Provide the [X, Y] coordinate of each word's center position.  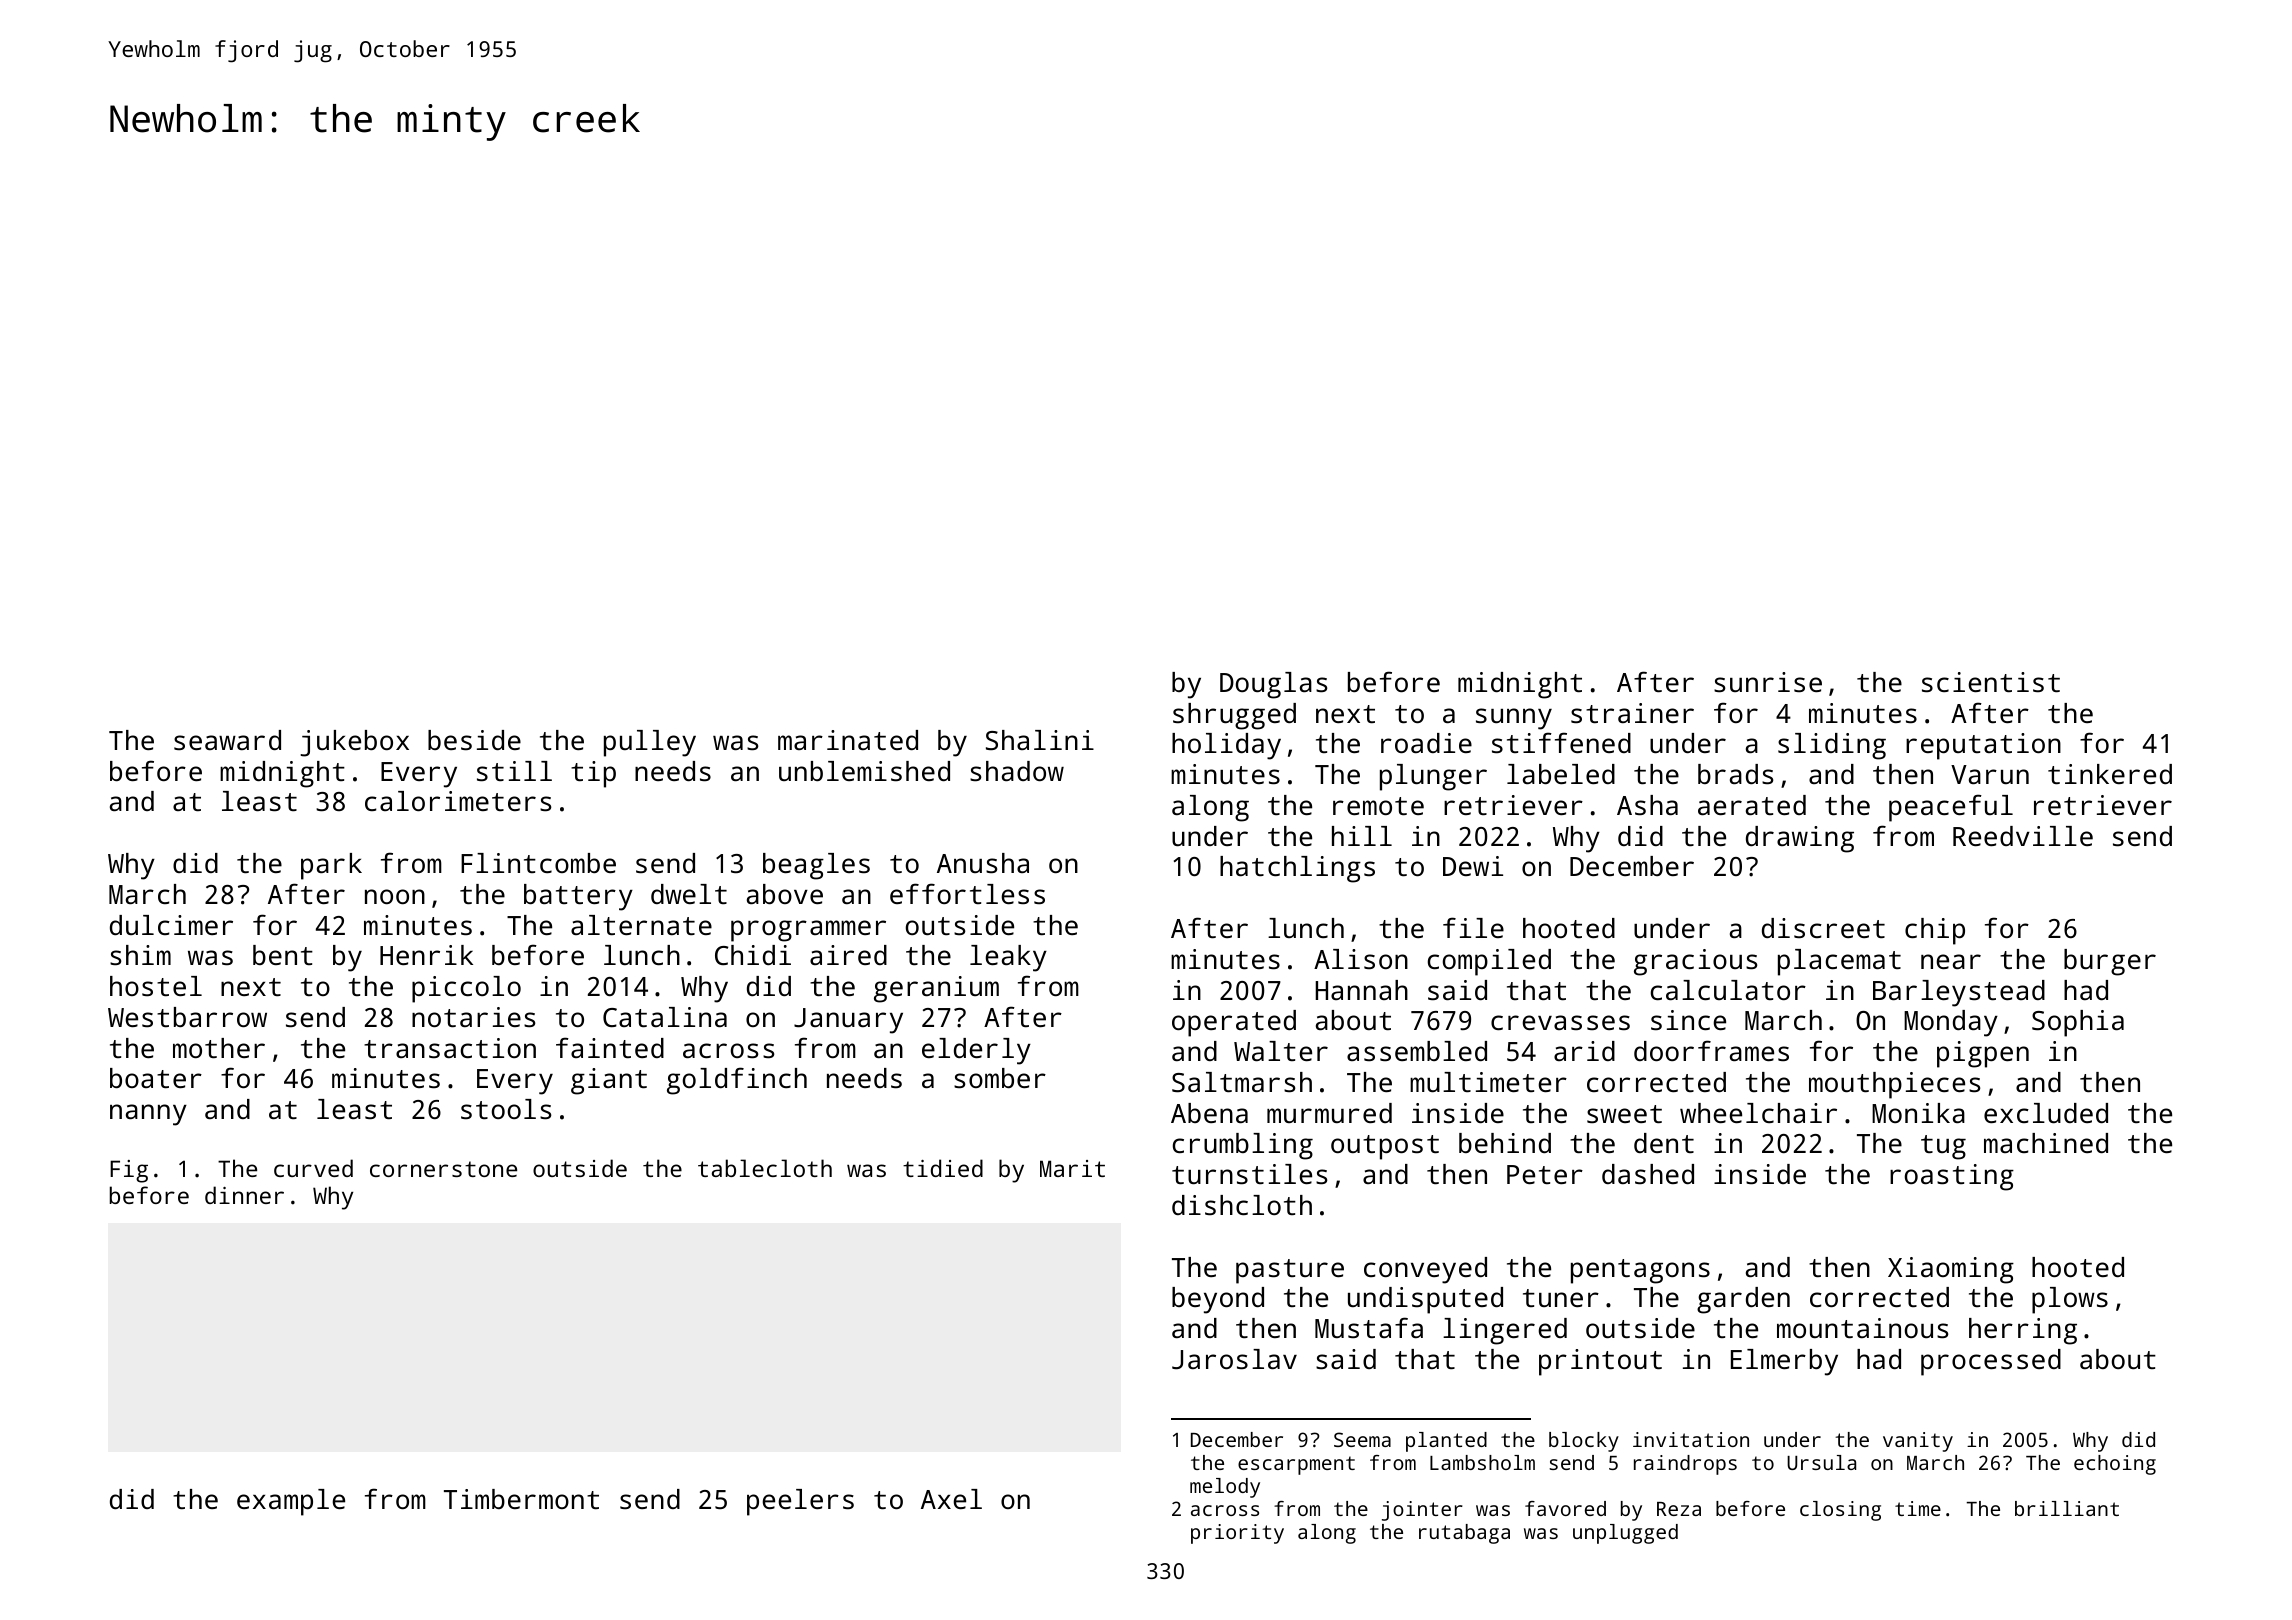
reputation [1983, 746]
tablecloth [765, 1168]
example [291, 1502]
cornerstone [443, 1169]
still [514, 771]
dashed [1648, 1174]
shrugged [1234, 716]
